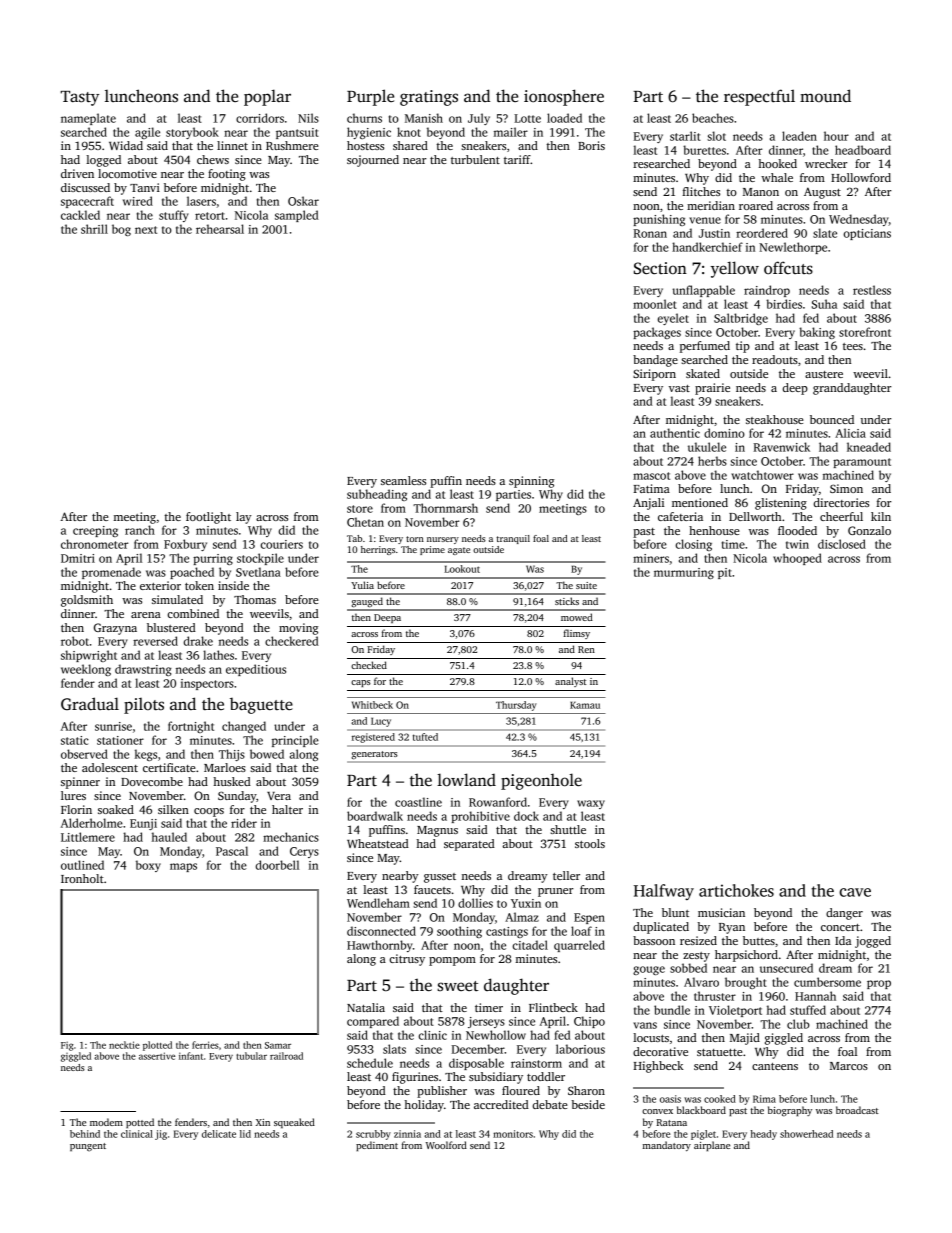  Describe the element at coordinates (667, 1146) in the screenshot. I see `mandatory` at that location.
